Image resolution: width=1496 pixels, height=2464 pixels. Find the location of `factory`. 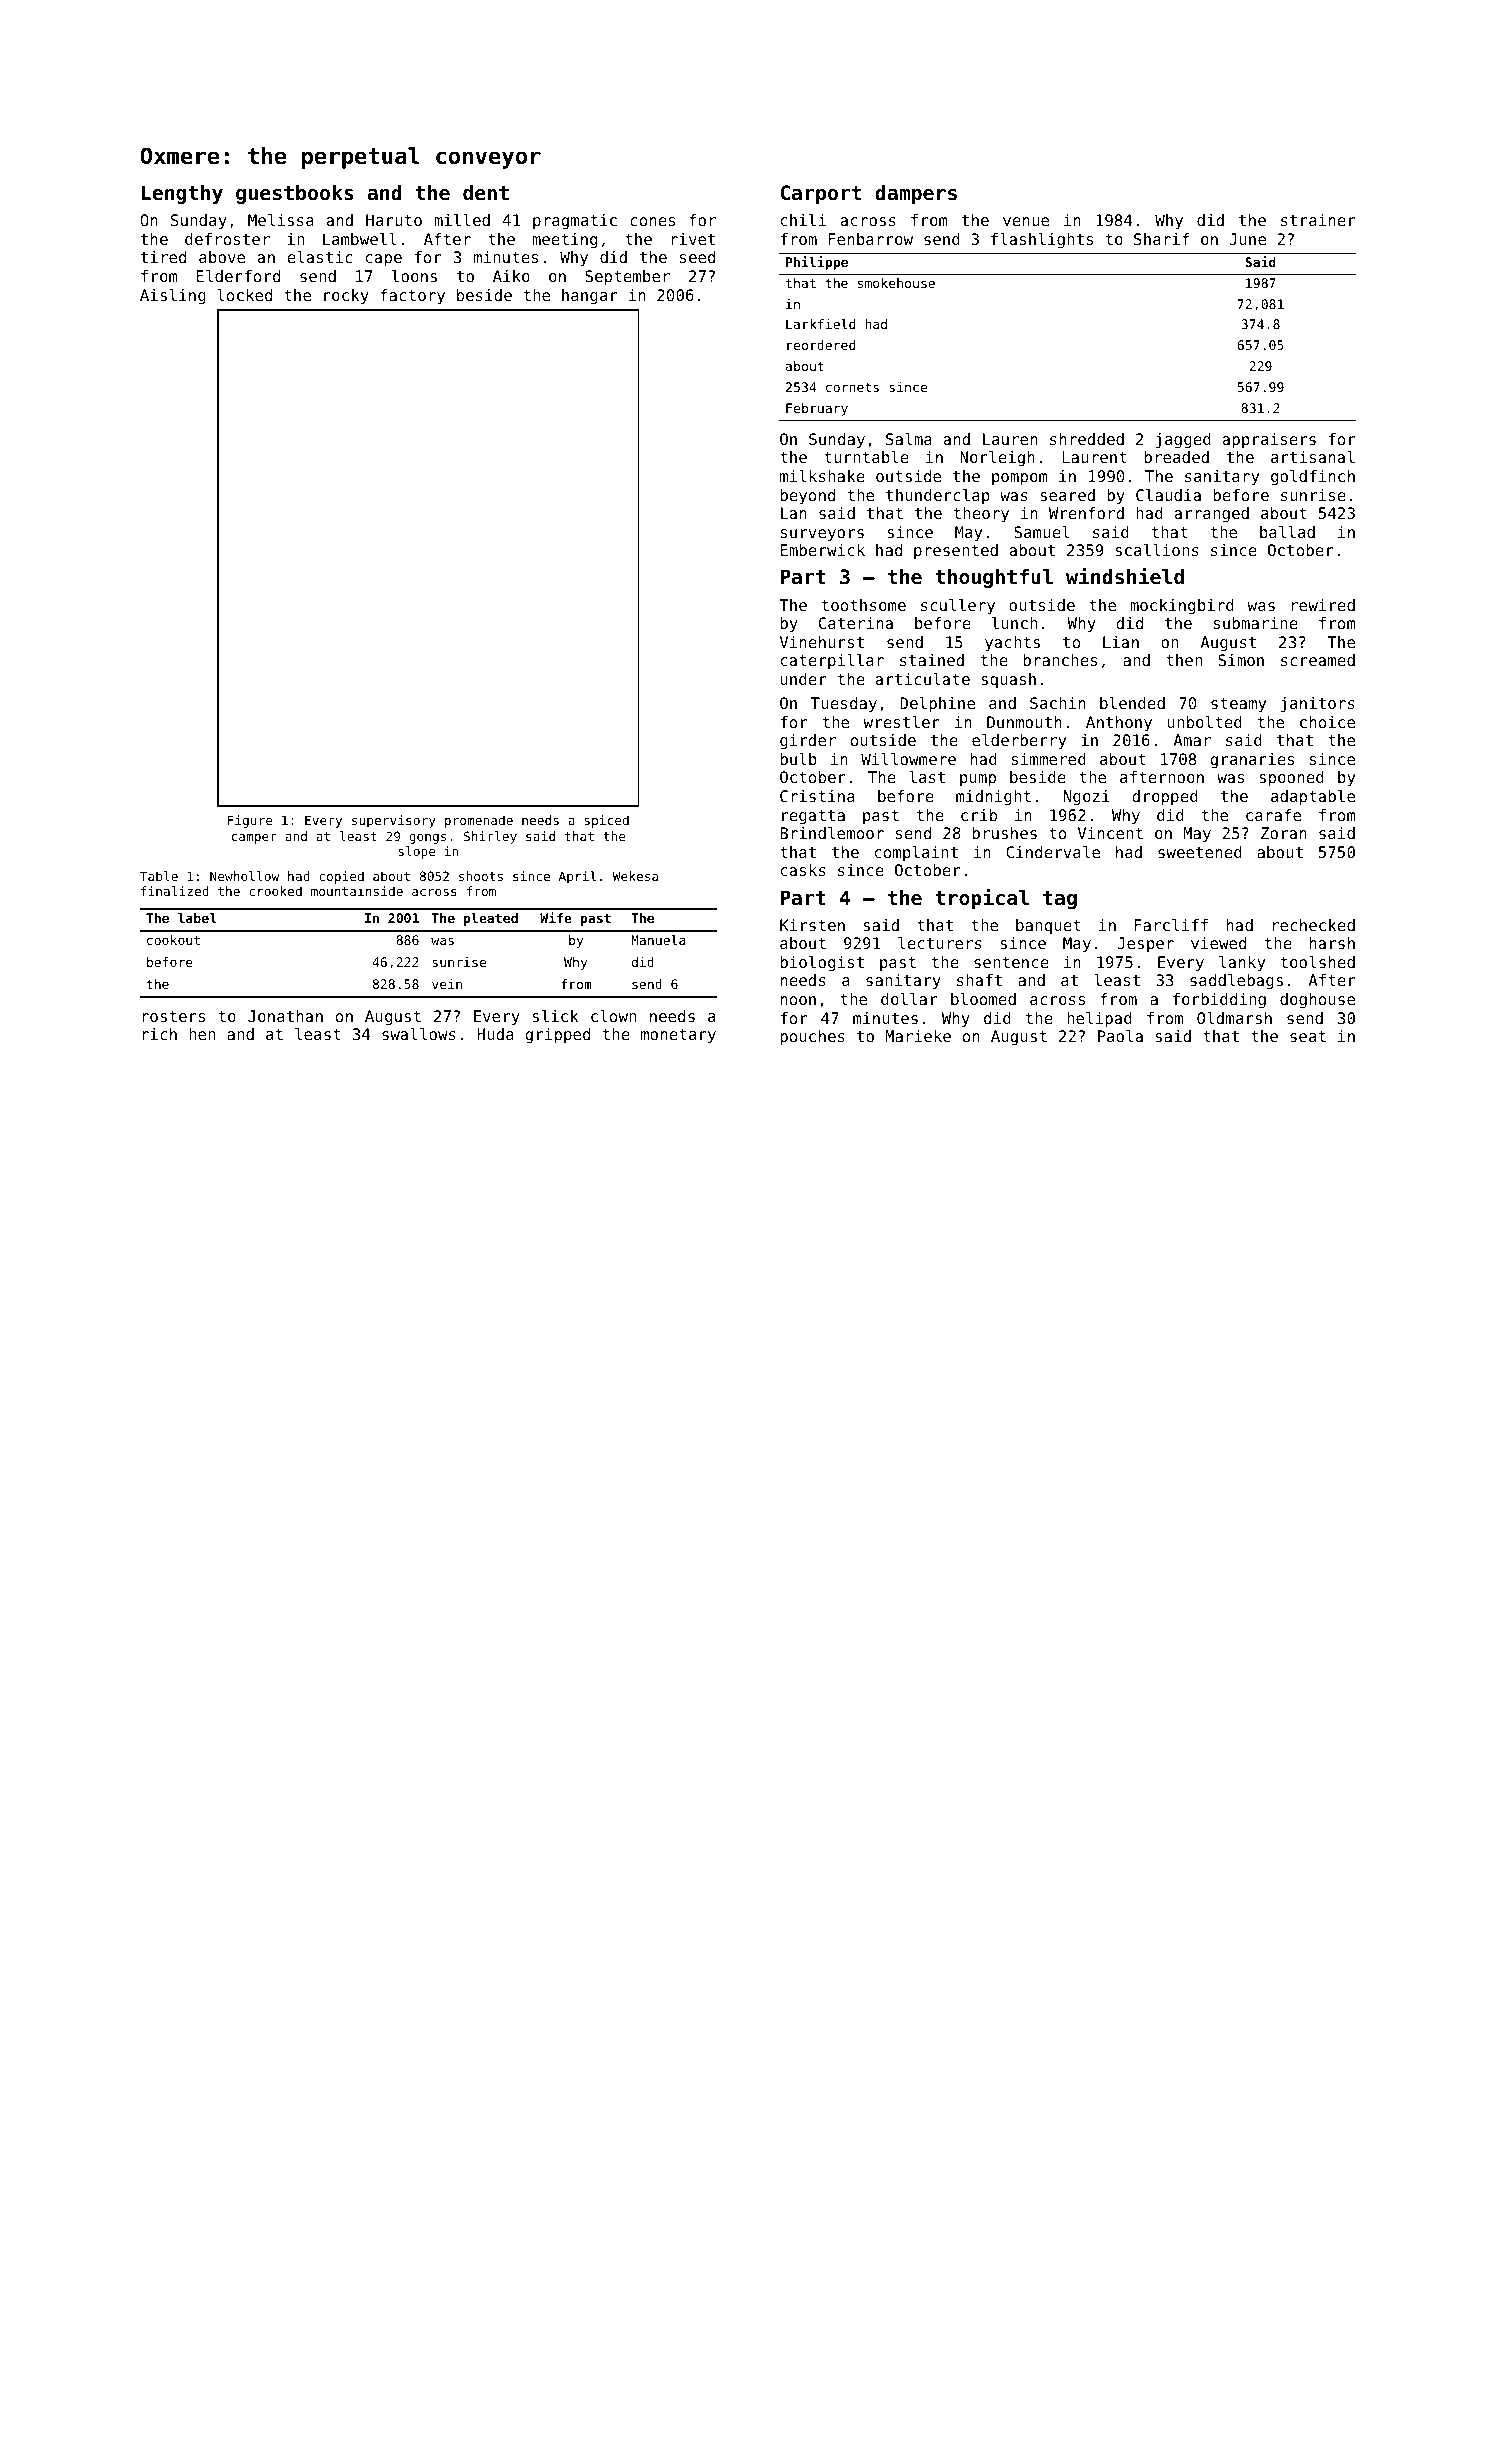

factory is located at coordinates (412, 297).
